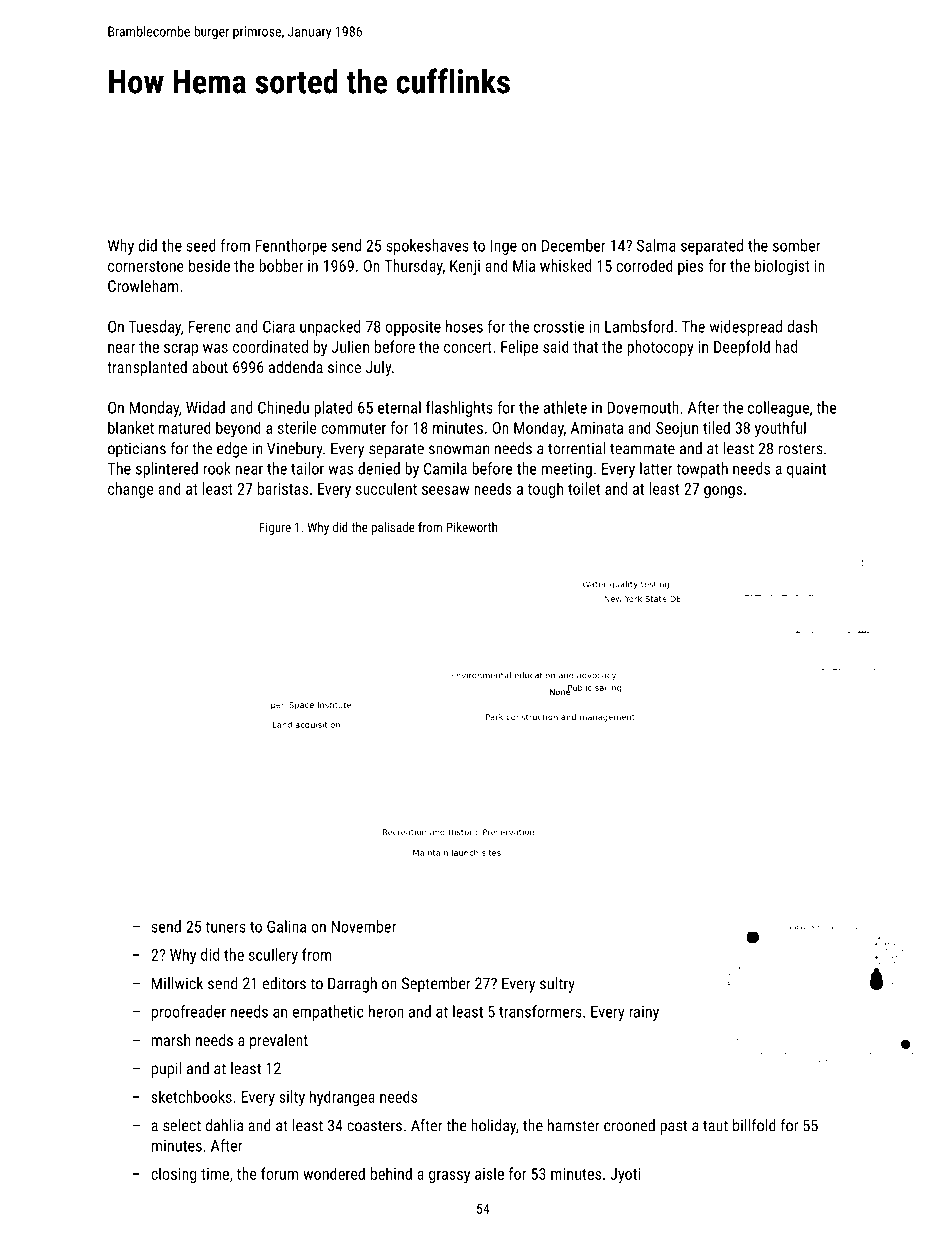 The height and width of the page is (1233, 952). Describe the element at coordinates (545, 490) in the page. I see `tough` at that location.
